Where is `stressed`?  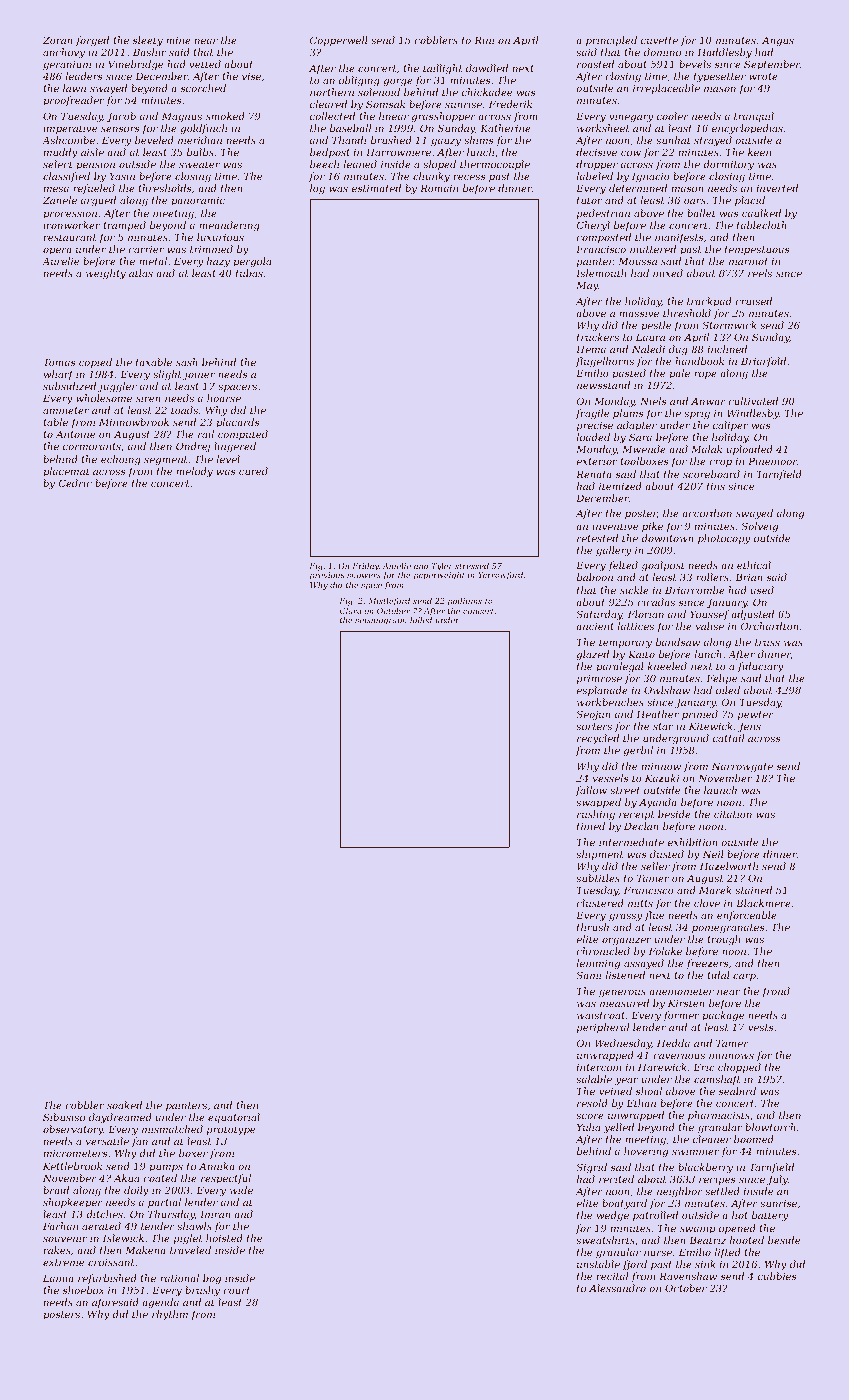 stressed is located at coordinates (472, 566).
